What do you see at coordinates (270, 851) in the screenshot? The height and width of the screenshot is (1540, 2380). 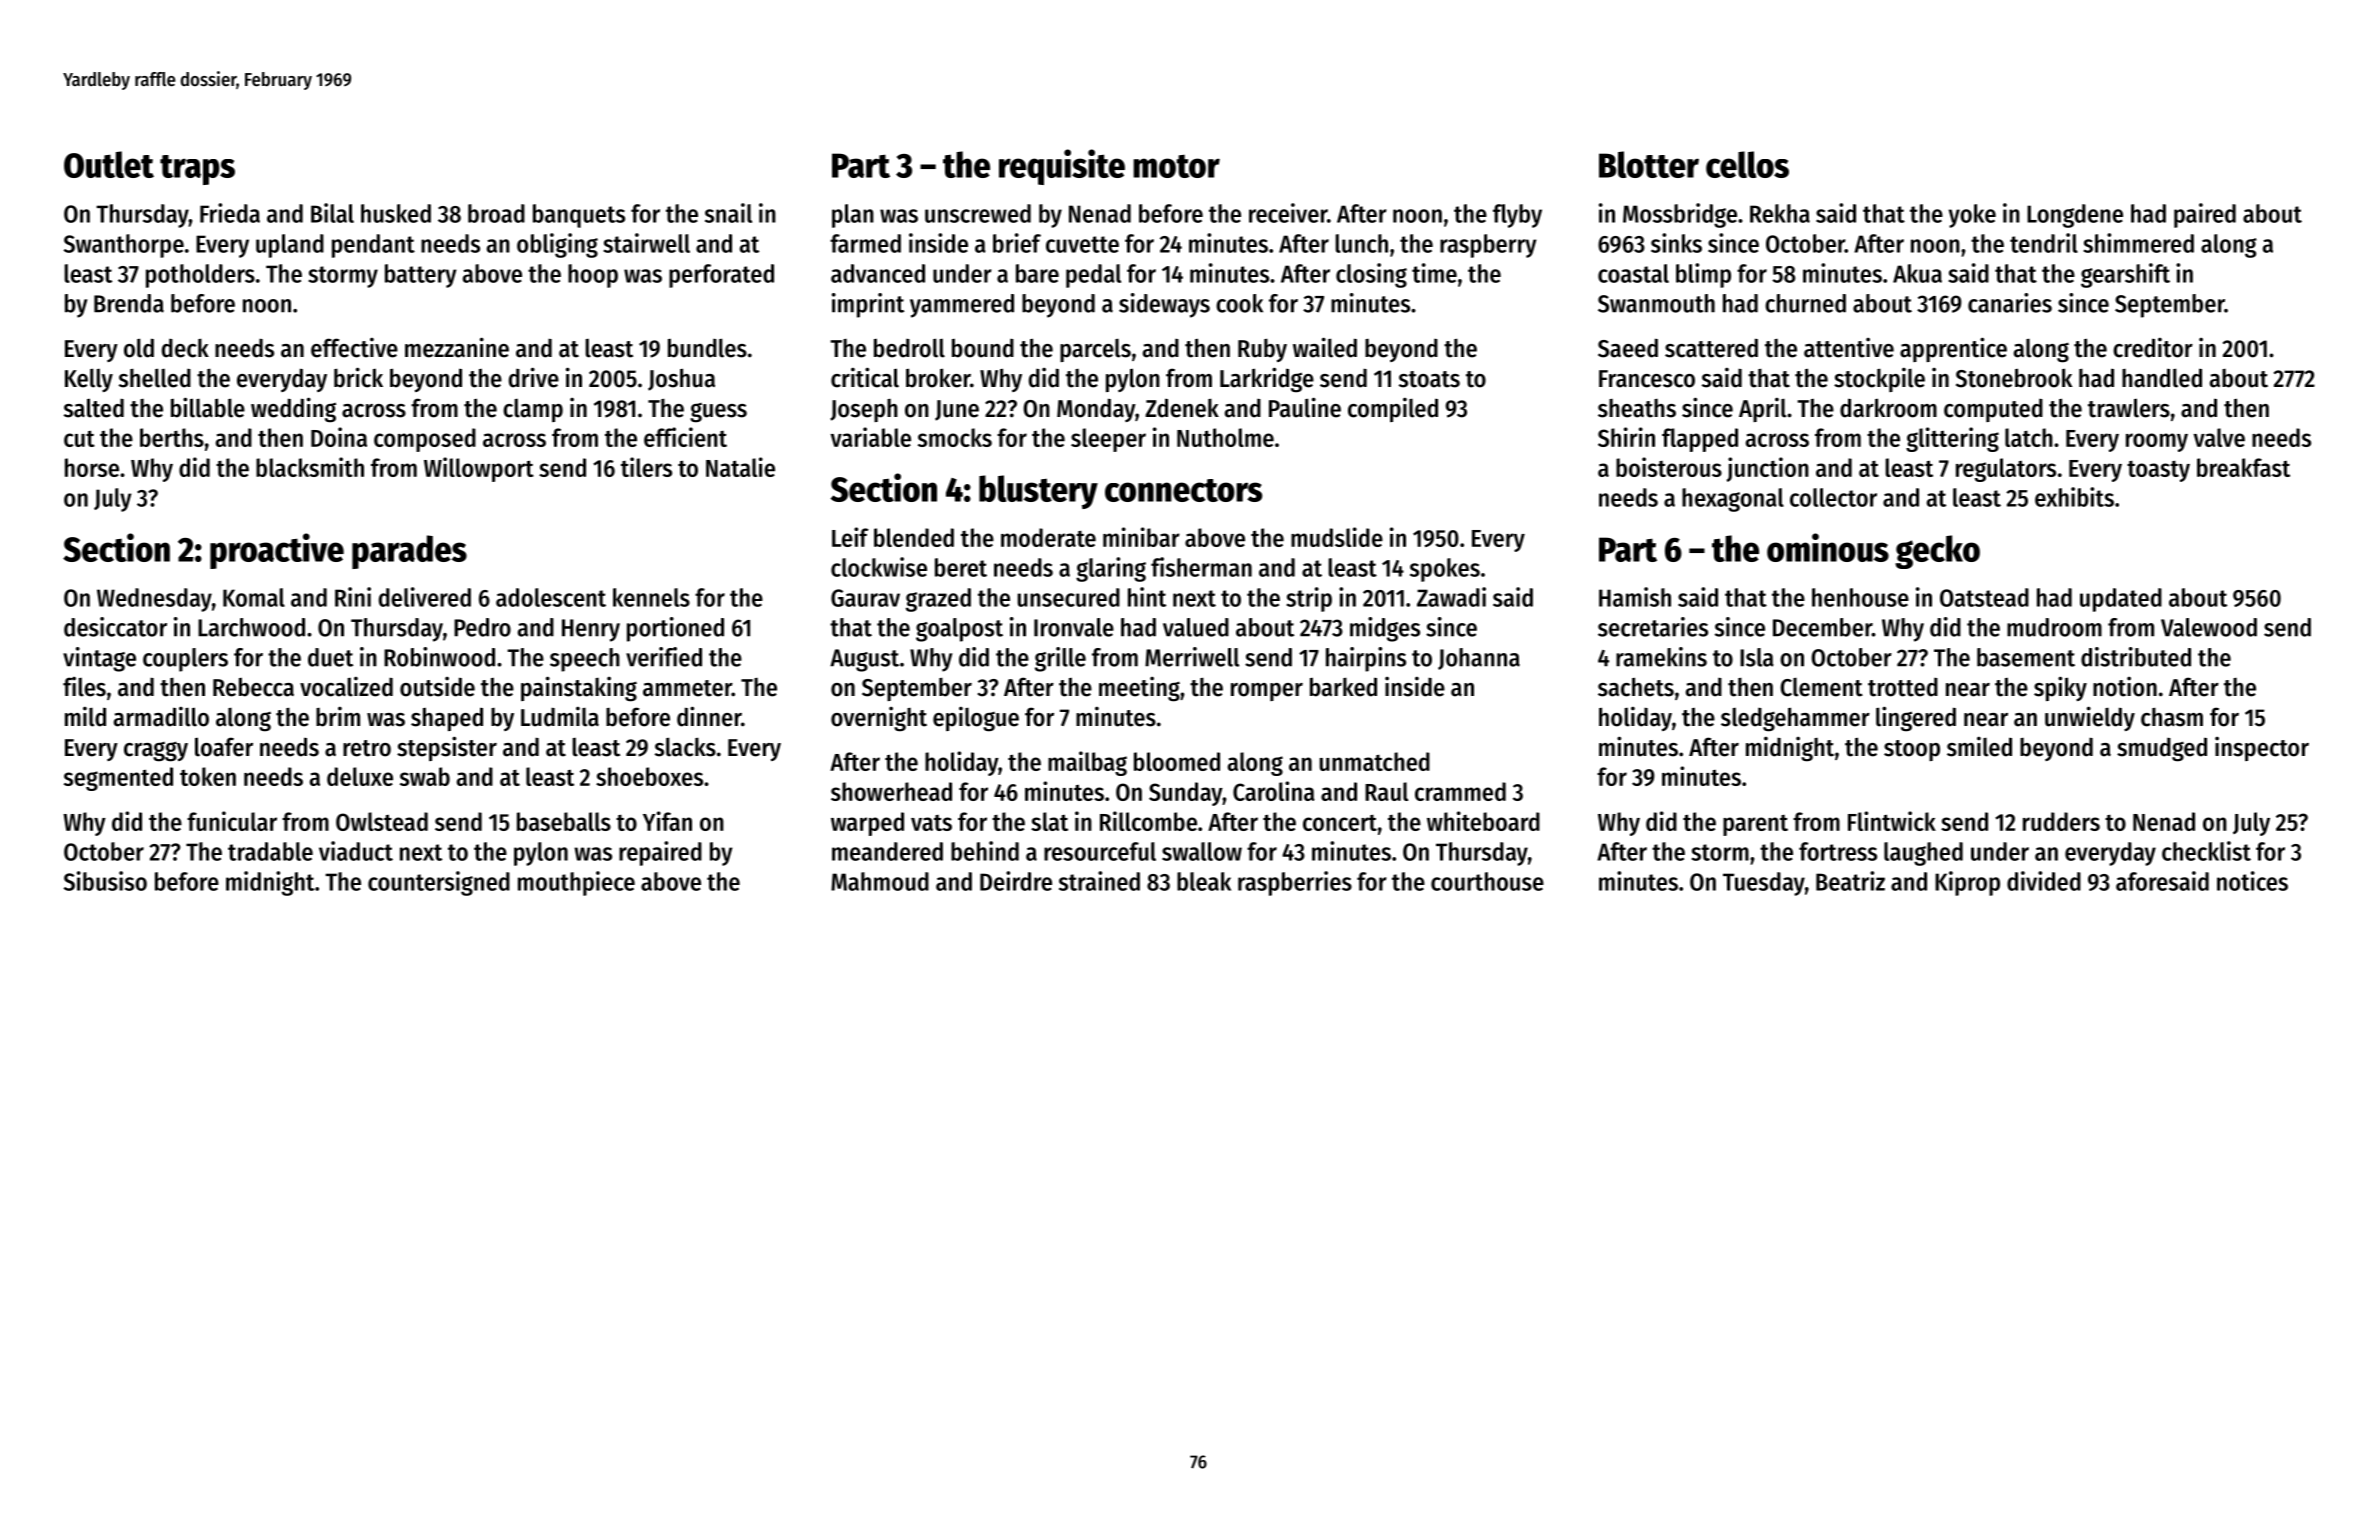 I see `tradable` at bounding box center [270, 851].
